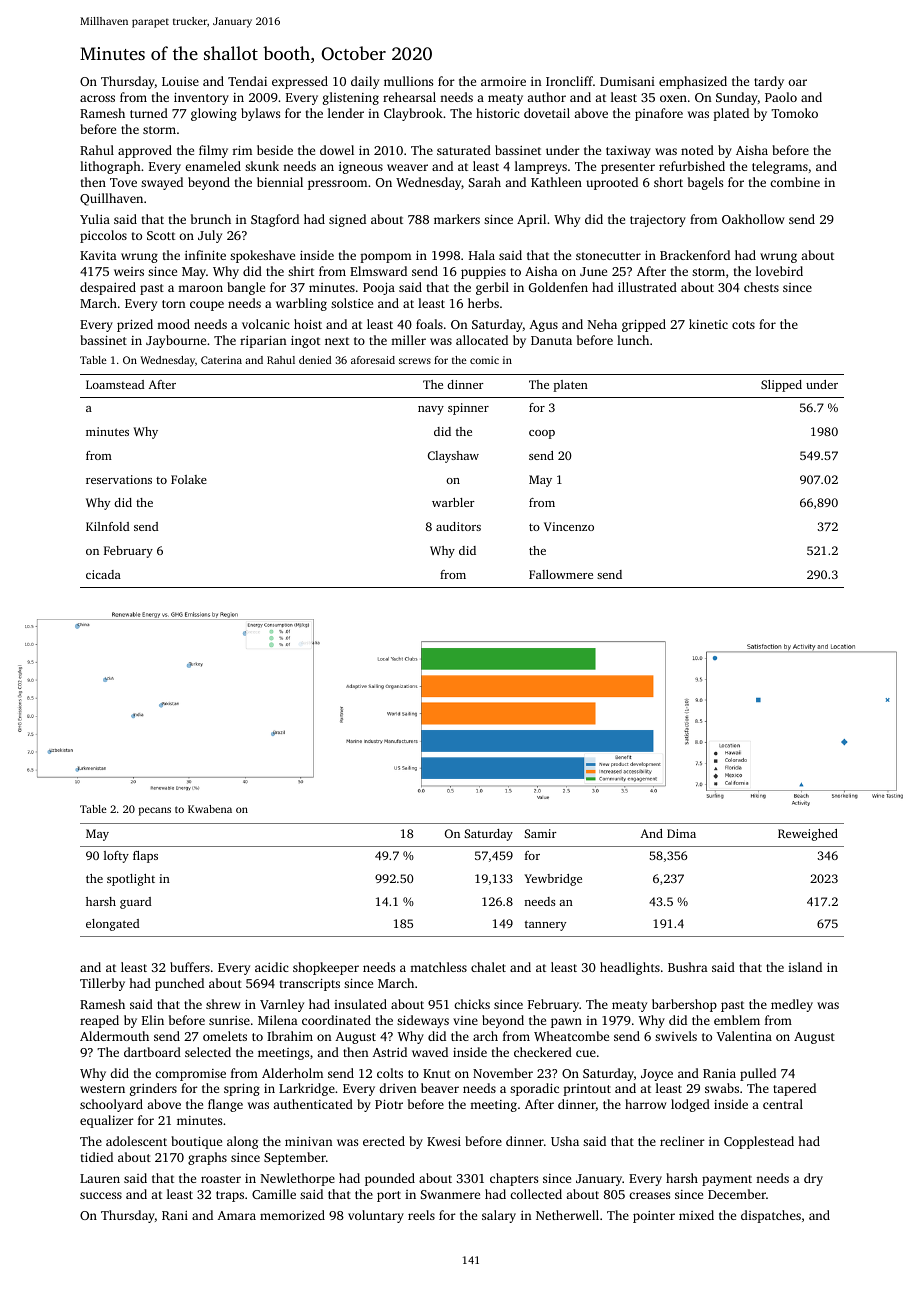 The width and height of the screenshot is (924, 1308). I want to click on grinders, so click(153, 1089).
